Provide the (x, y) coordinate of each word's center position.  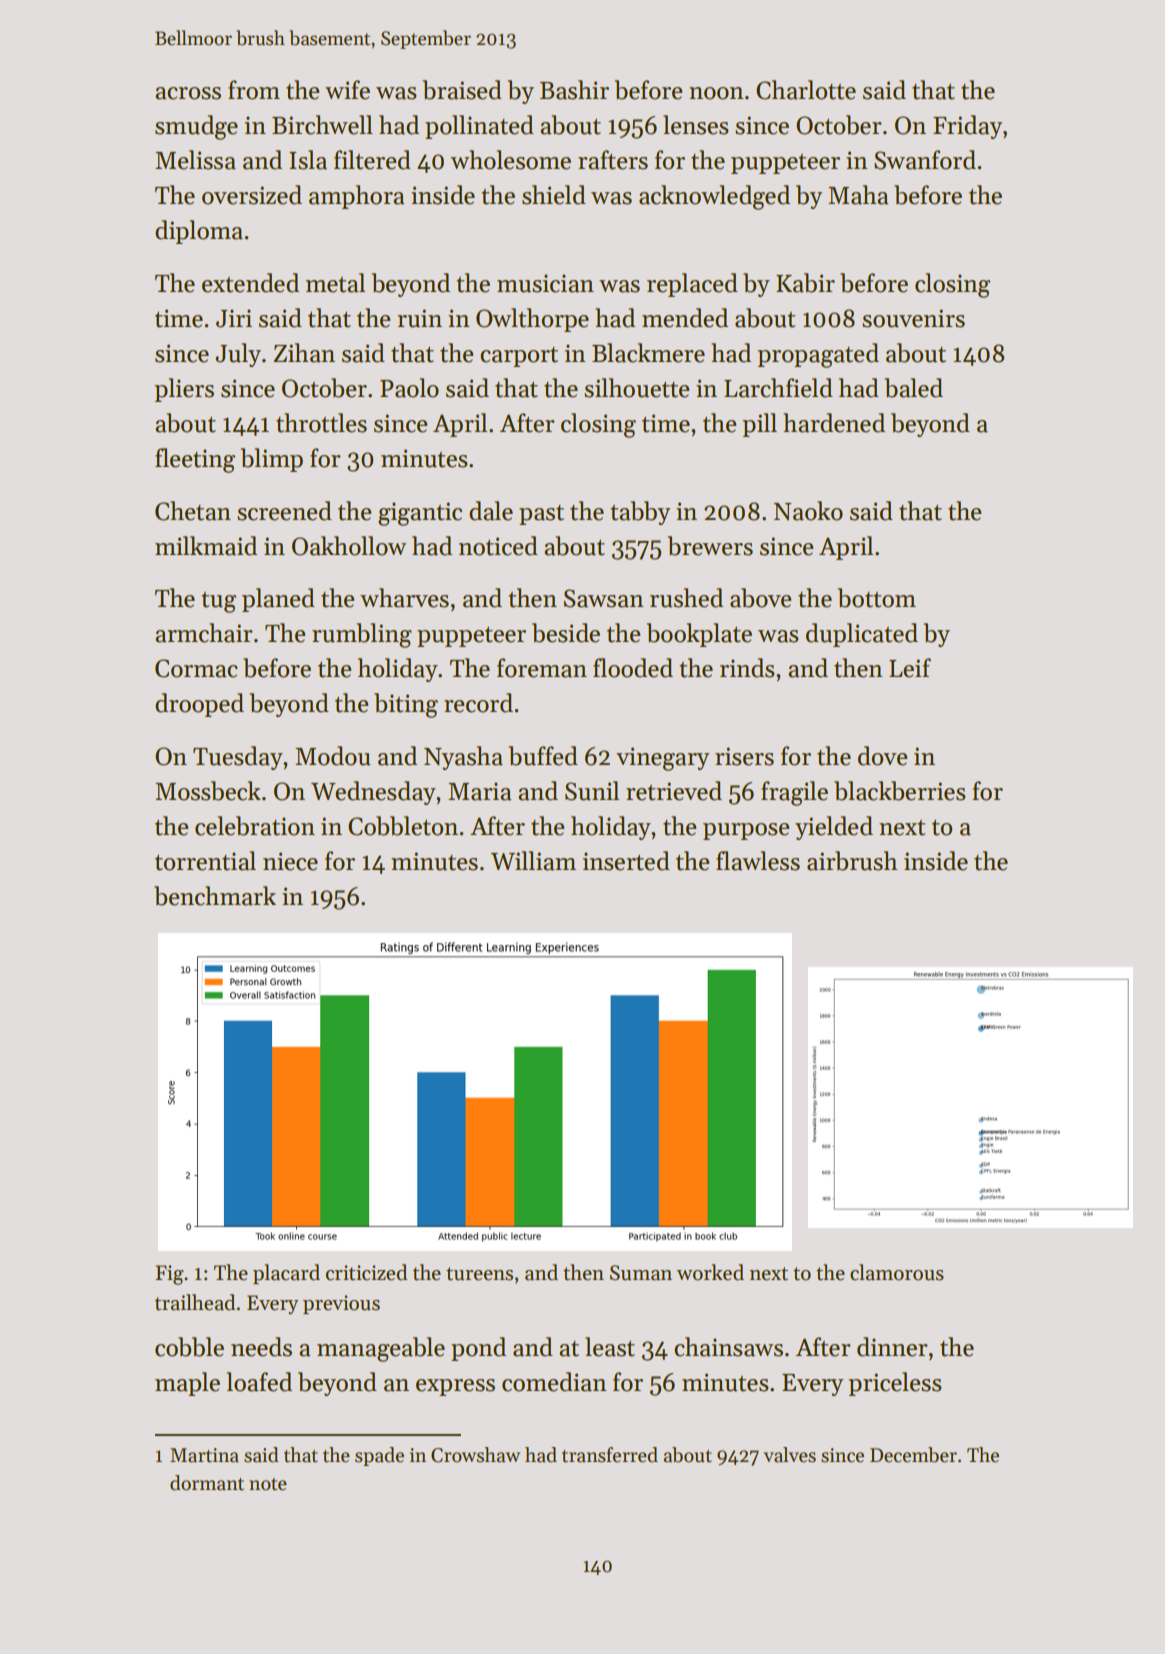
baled (914, 388)
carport (519, 357)
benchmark (215, 896)
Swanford (925, 160)
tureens (479, 1274)
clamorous (897, 1272)
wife (347, 90)
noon (716, 93)
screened (284, 511)
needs (261, 1347)
